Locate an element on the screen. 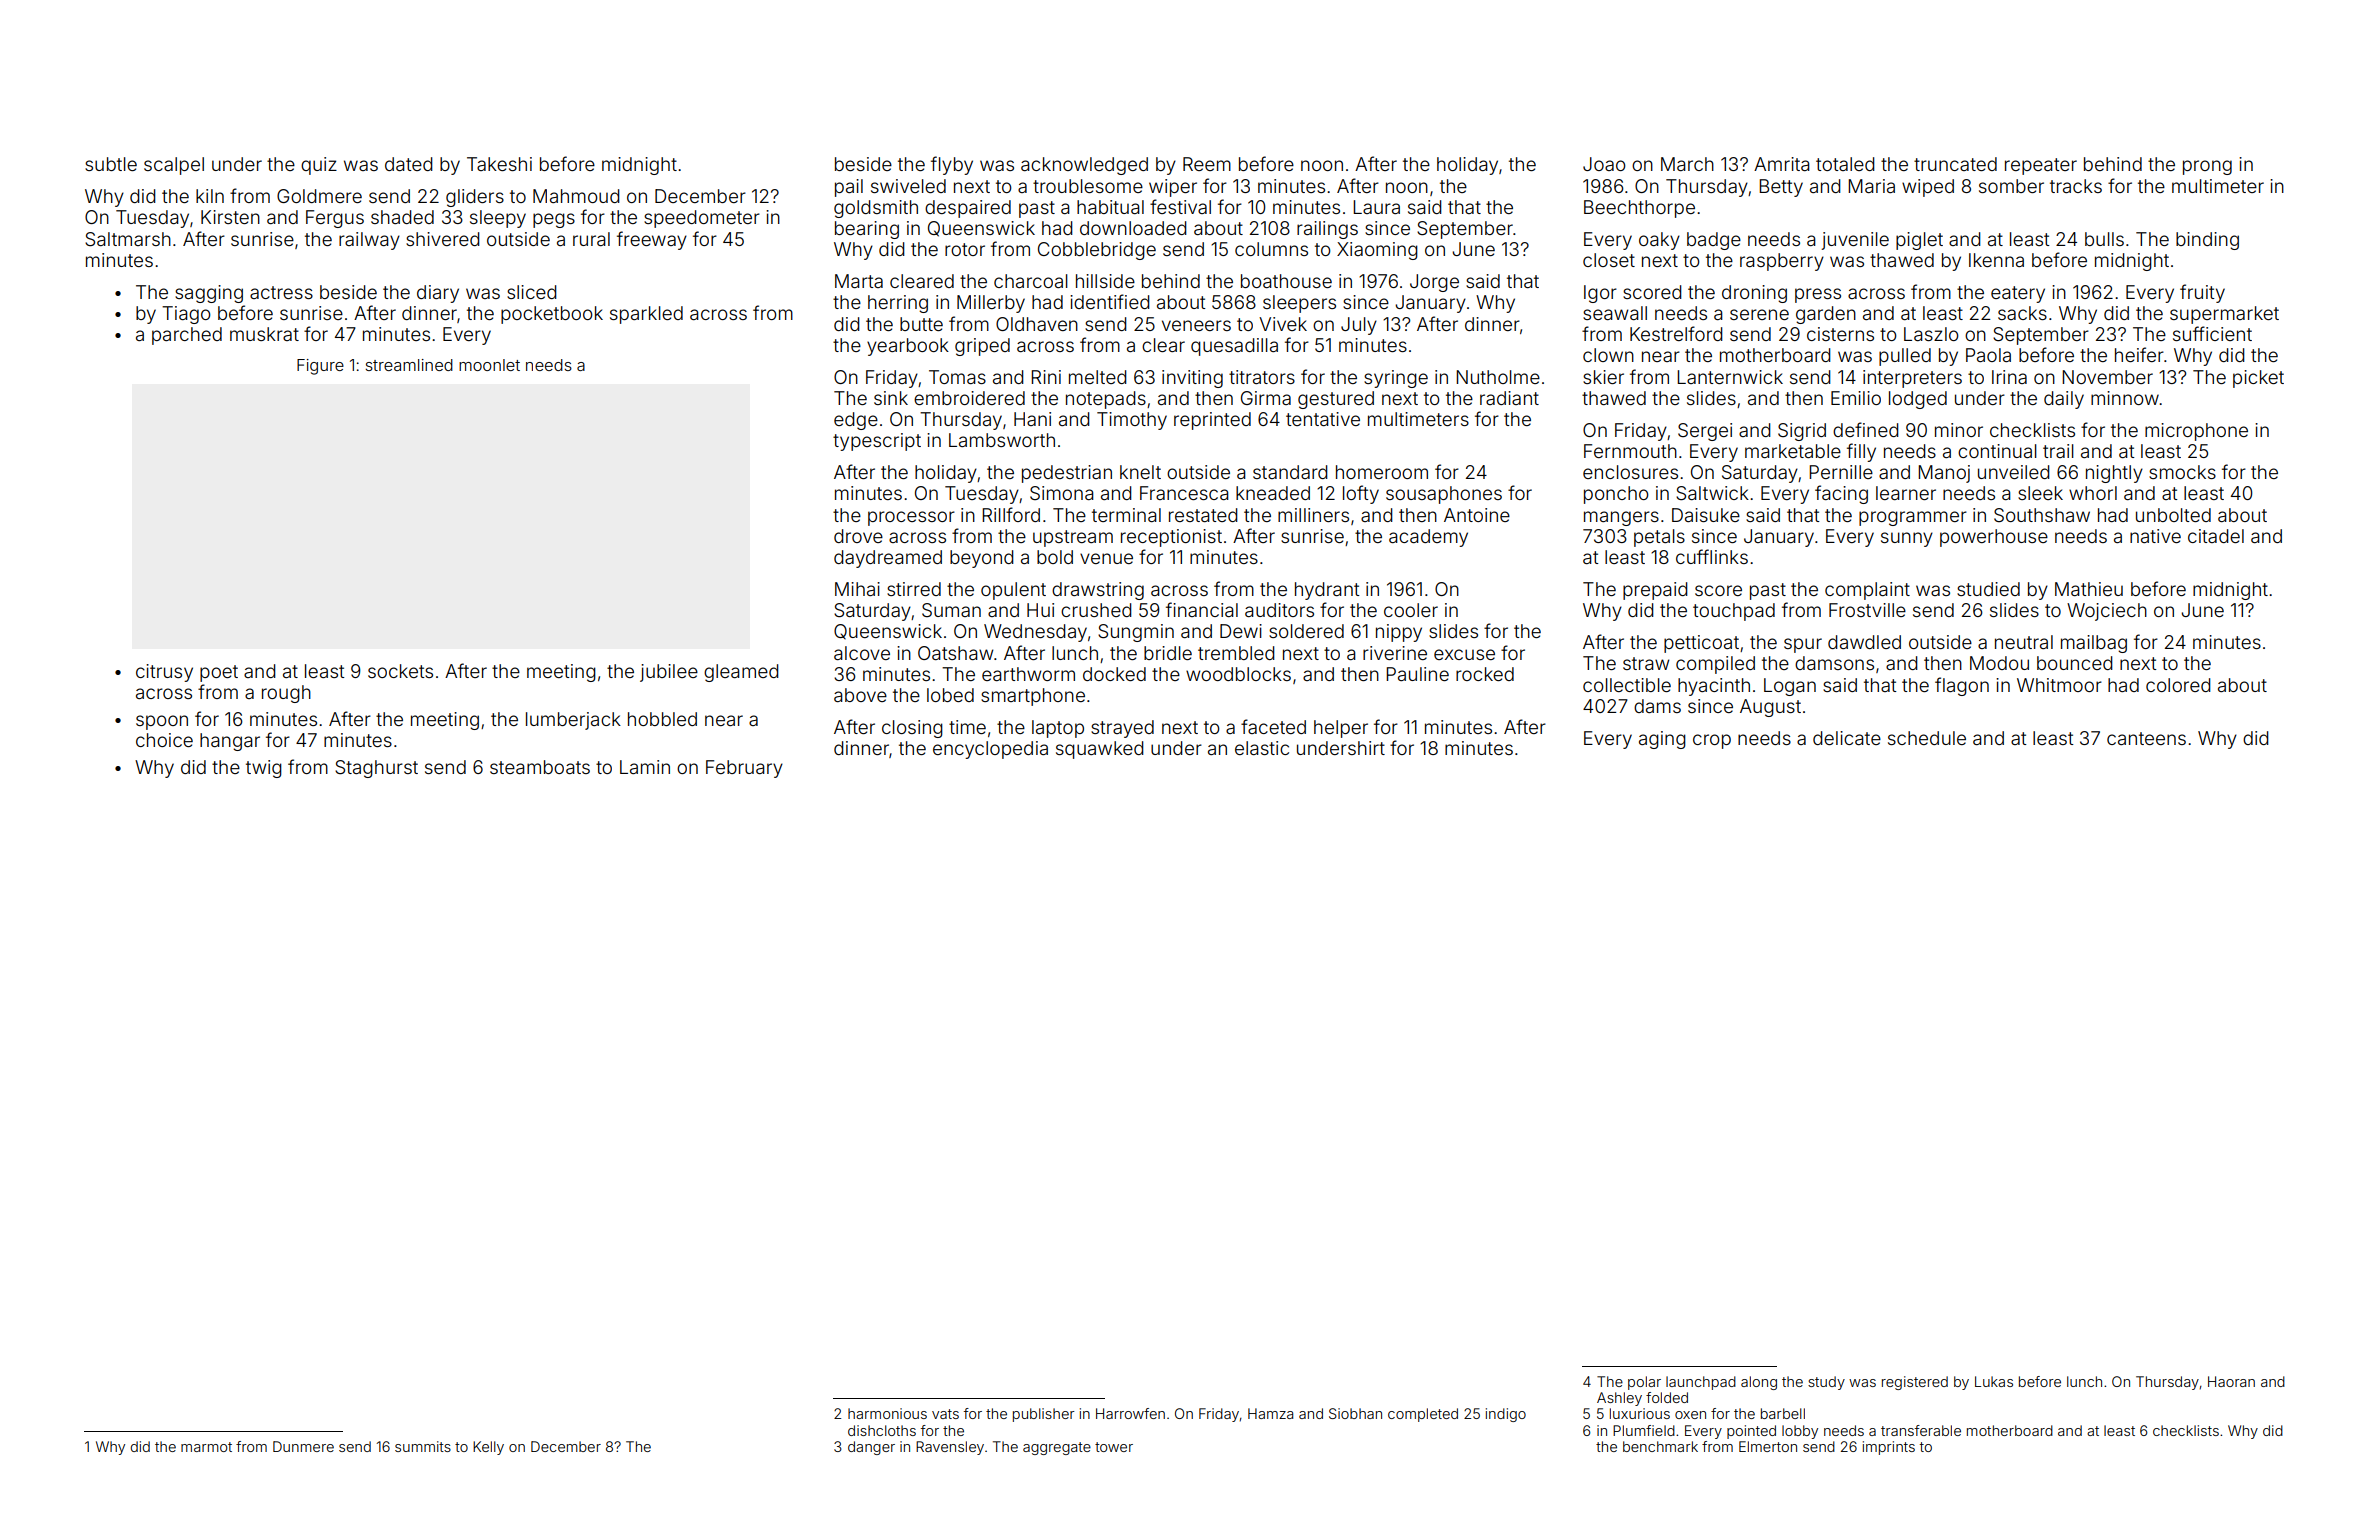  Amrita is located at coordinates (1782, 164).
